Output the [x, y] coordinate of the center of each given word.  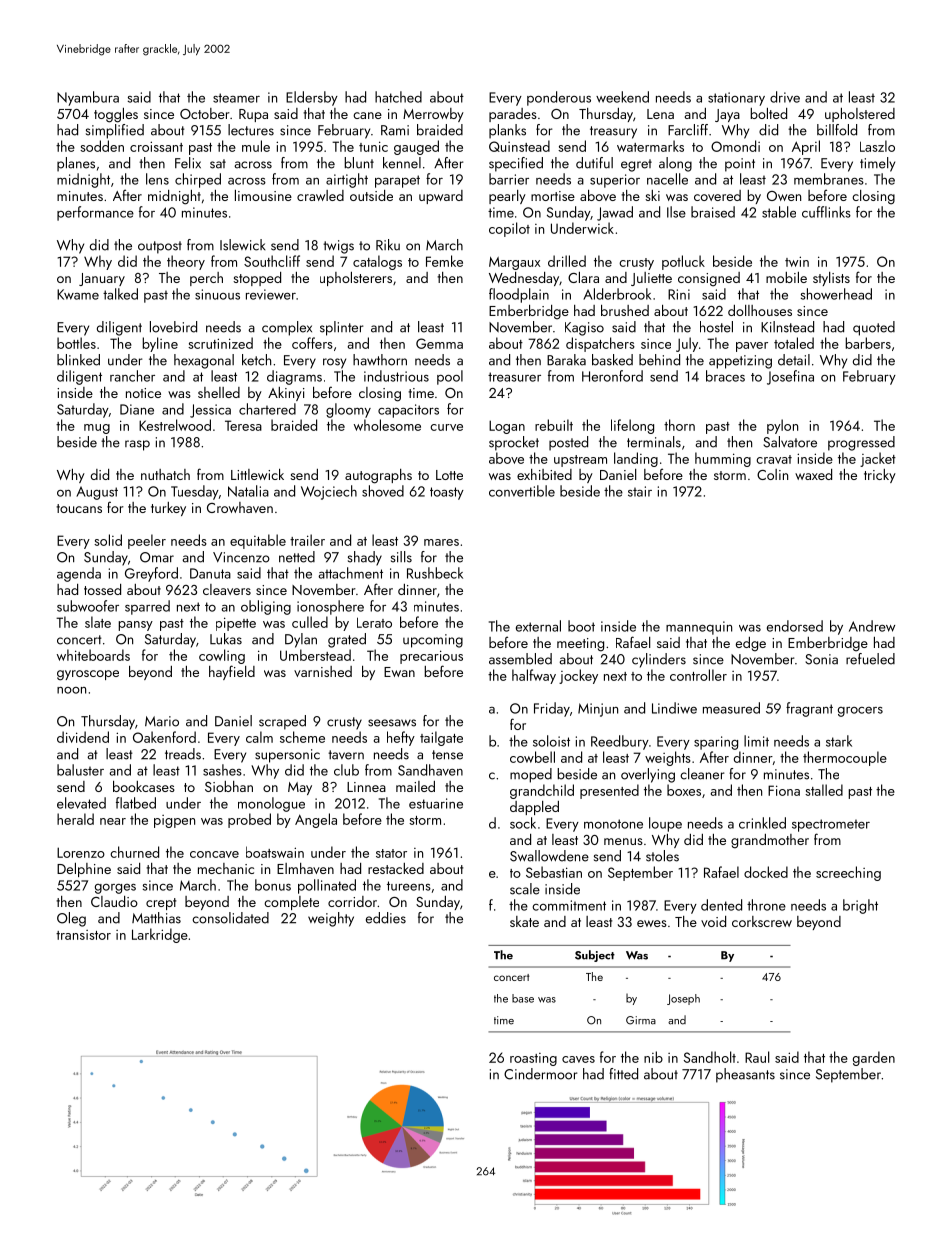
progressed [861, 443]
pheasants [745, 1075]
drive [785, 97]
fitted [623, 1074]
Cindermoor [540, 1074]
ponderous [559, 98]
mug [97, 429]
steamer [236, 98]
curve [446, 427]
